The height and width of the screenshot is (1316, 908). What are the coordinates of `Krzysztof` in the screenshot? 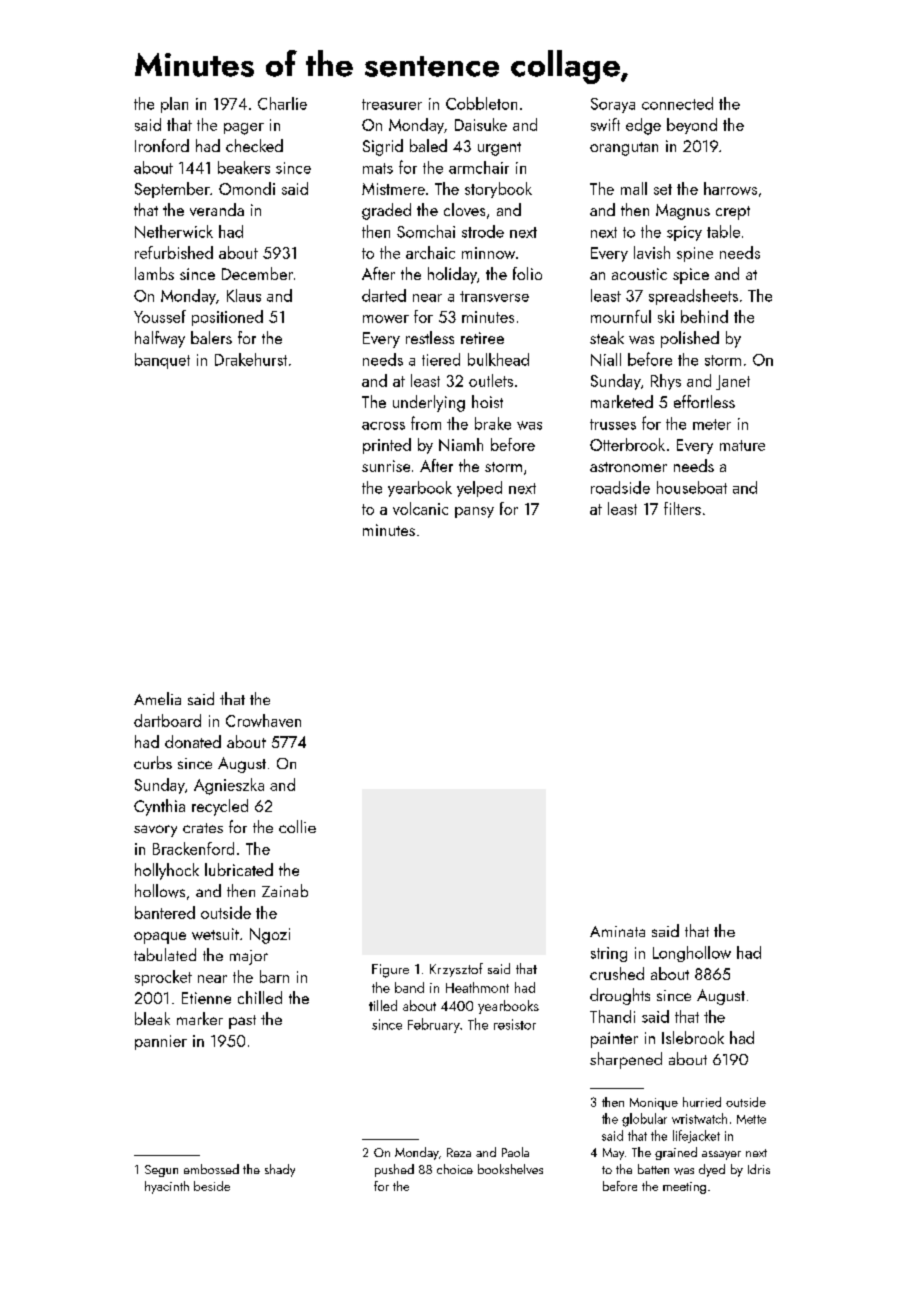 It's located at (456, 970).
